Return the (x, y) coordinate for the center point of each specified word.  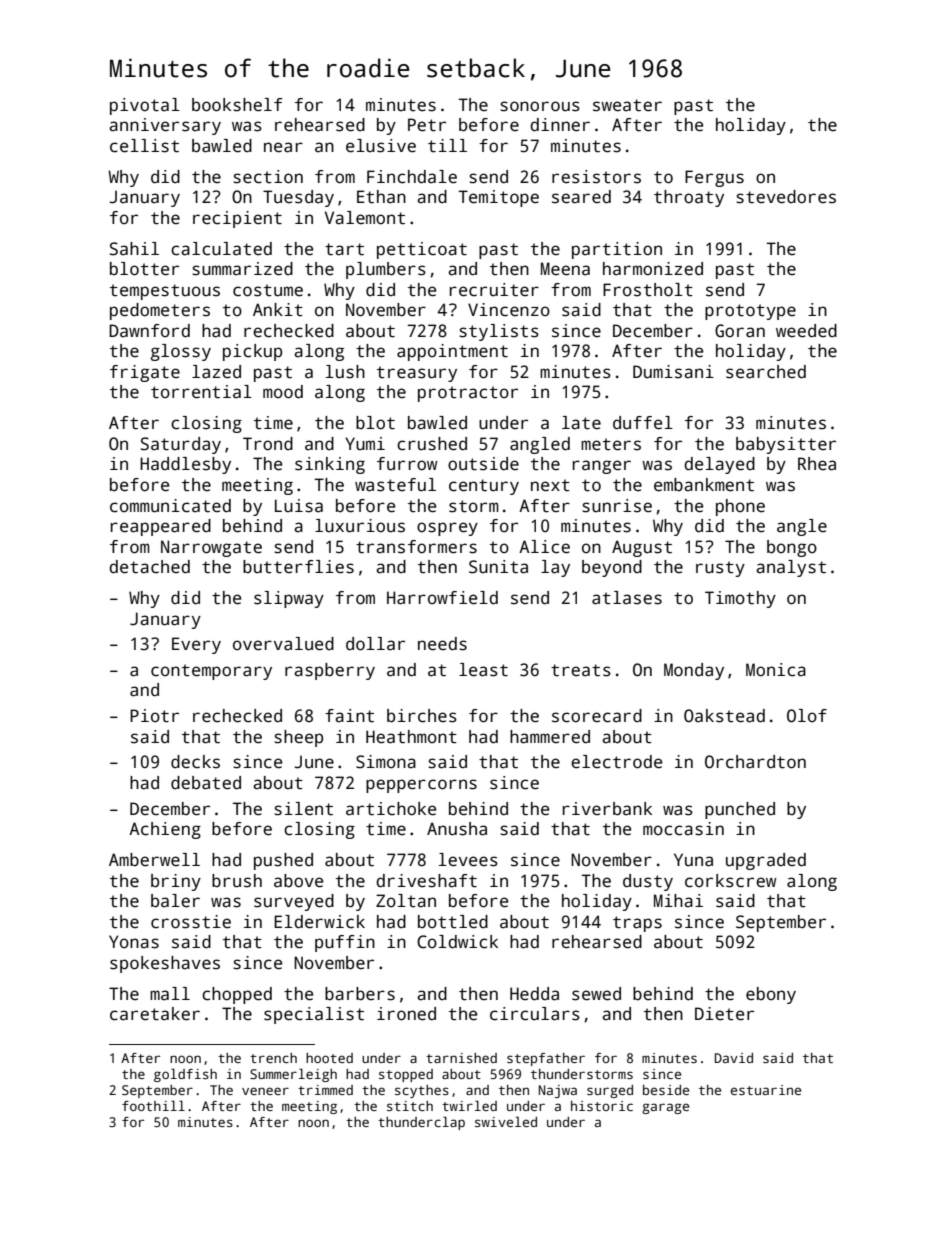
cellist (144, 146)
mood (283, 392)
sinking (330, 465)
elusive (381, 146)
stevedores (786, 197)
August (642, 548)
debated (206, 783)
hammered (550, 737)
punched (740, 810)
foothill (153, 1105)
